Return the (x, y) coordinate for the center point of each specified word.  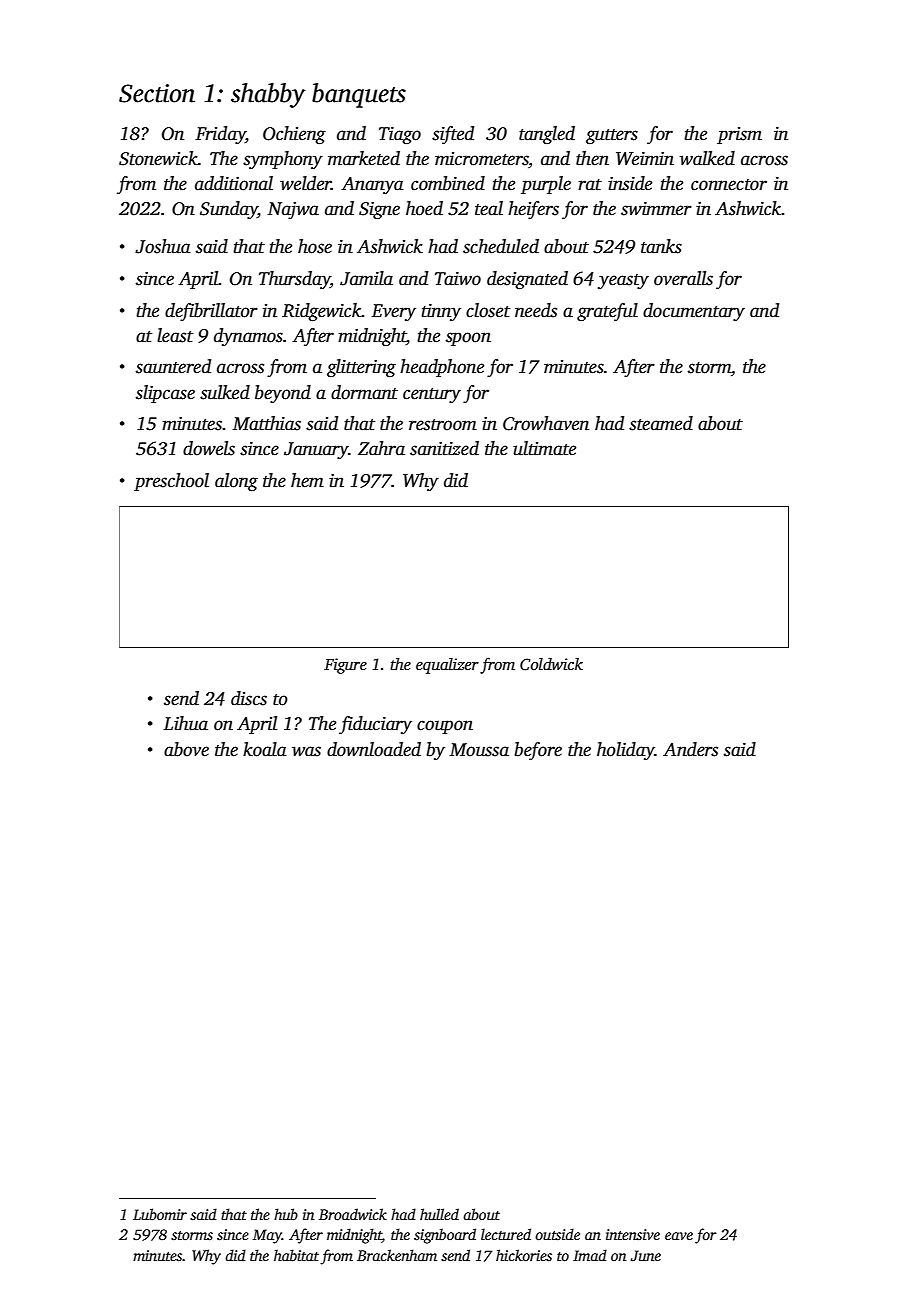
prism (739, 135)
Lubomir (160, 1214)
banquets (359, 95)
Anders (690, 749)
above (186, 749)
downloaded (374, 749)
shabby (268, 95)
